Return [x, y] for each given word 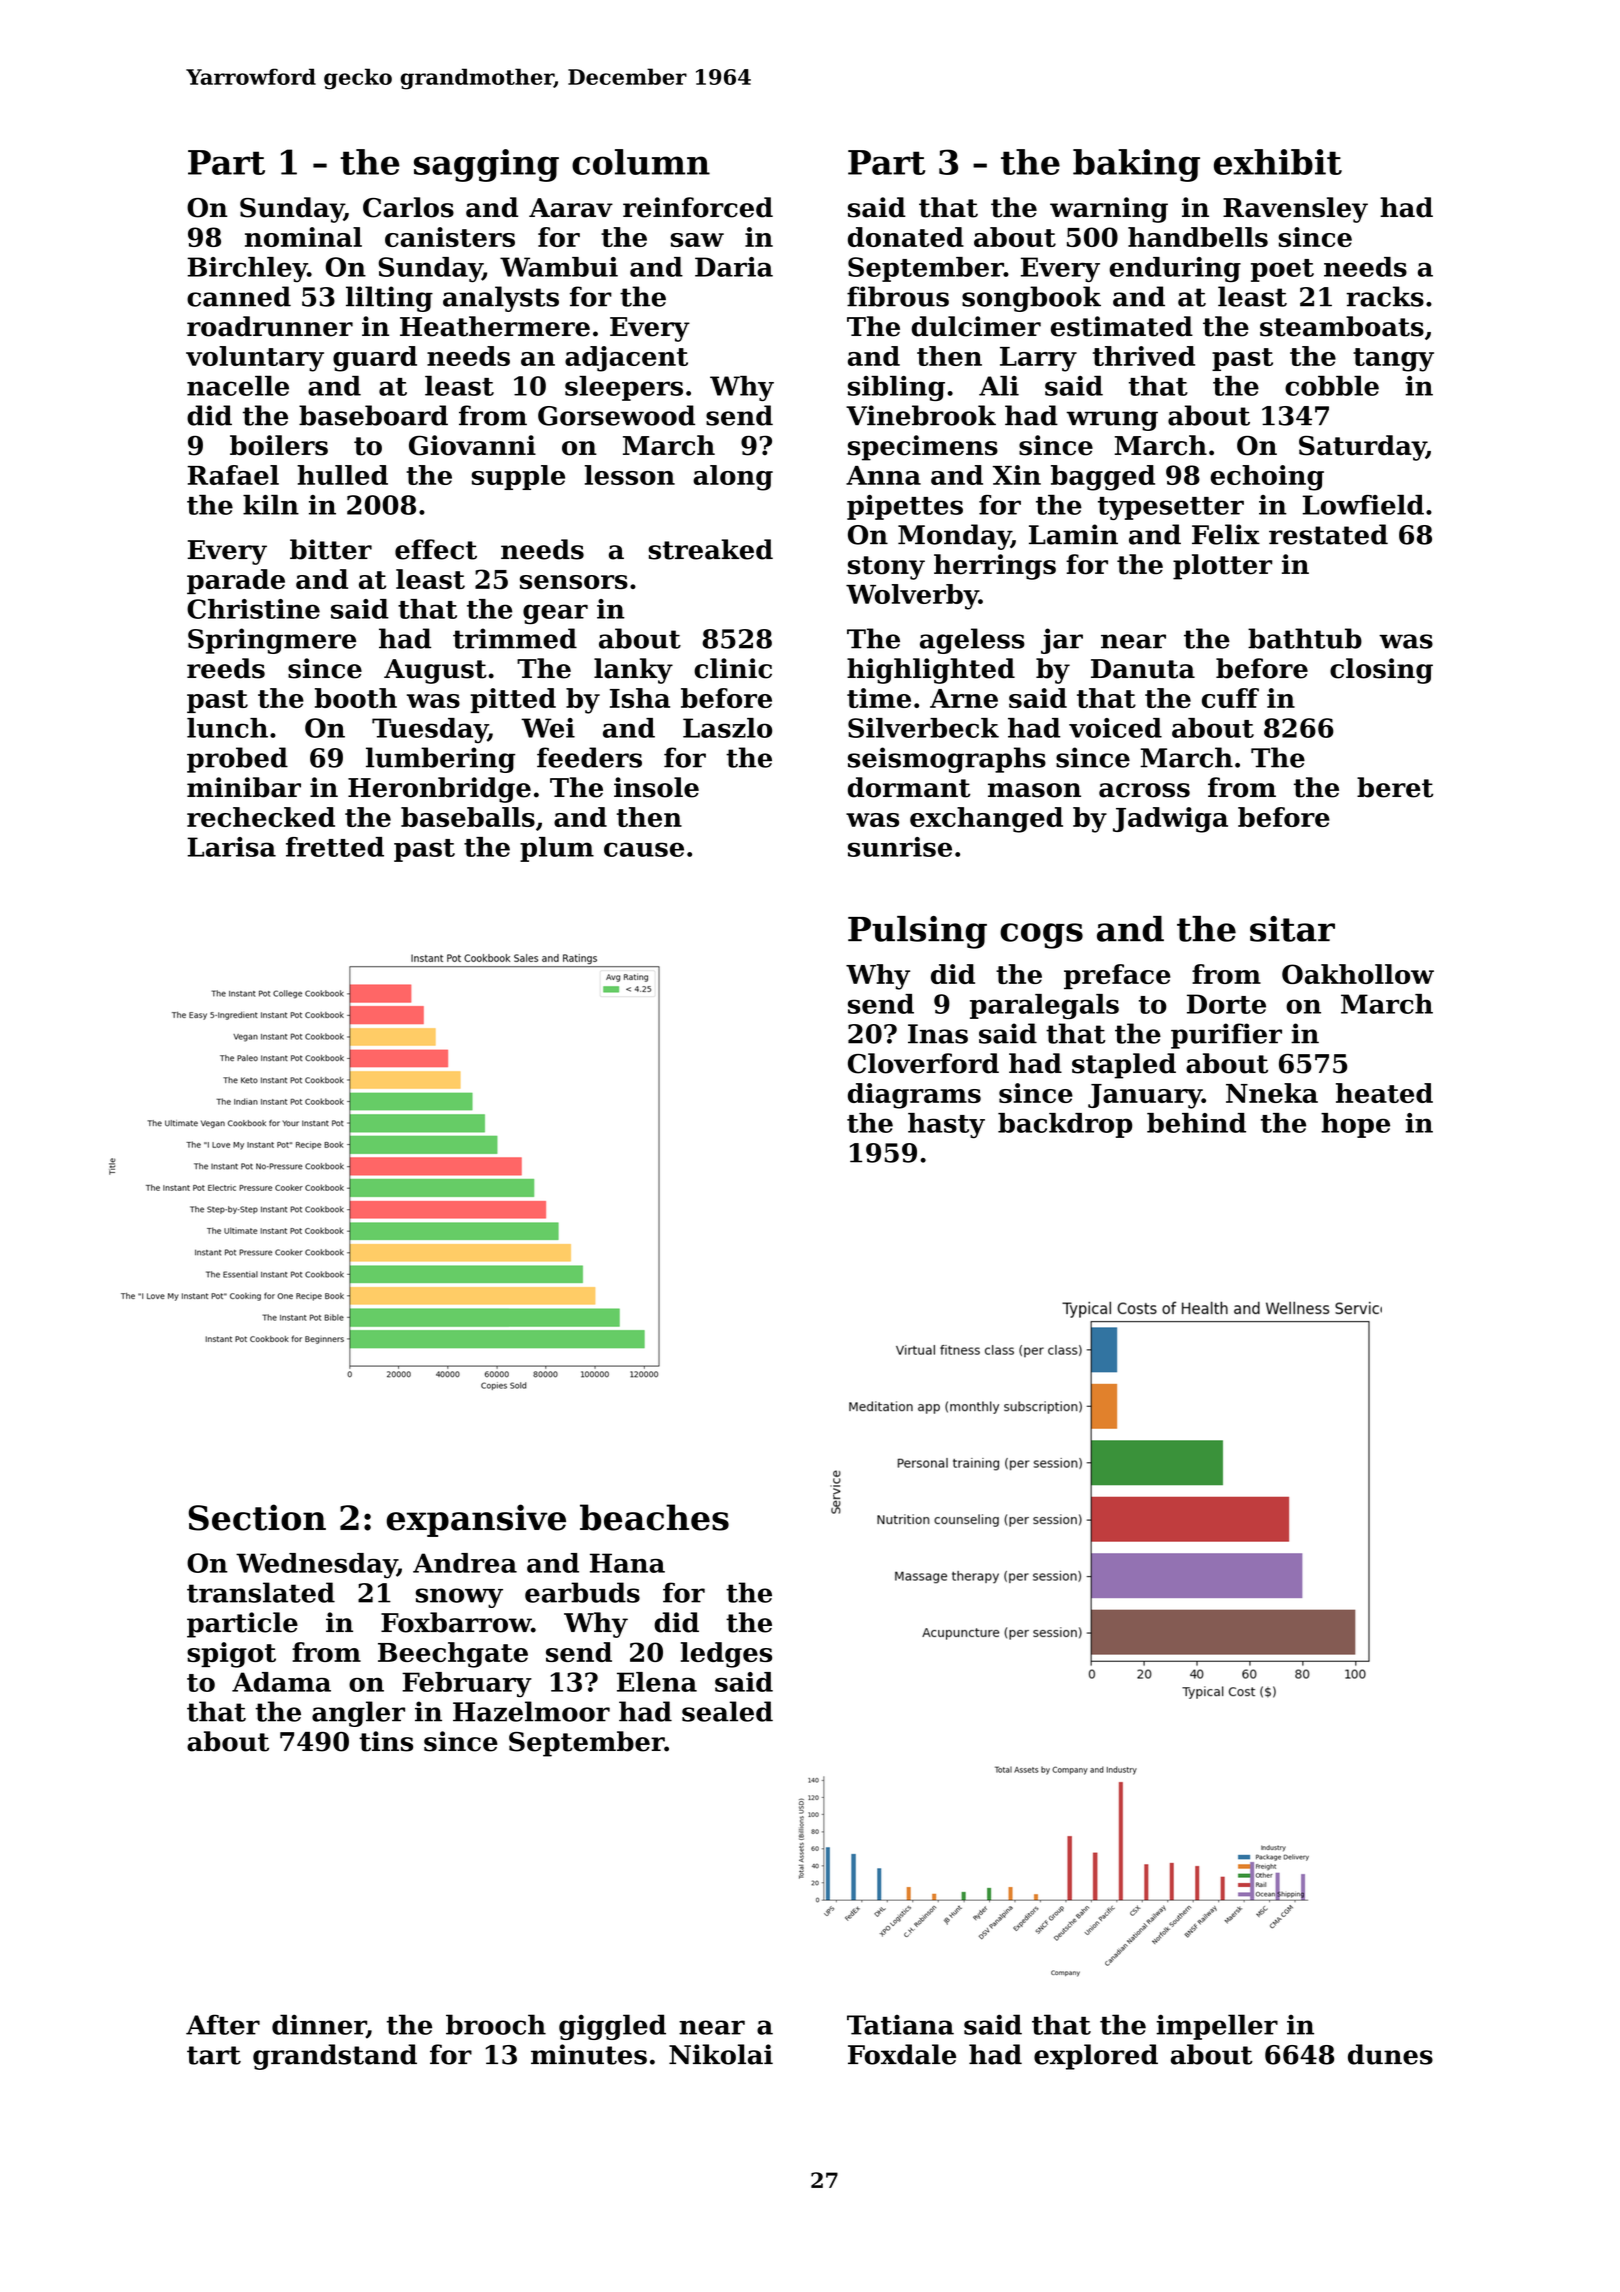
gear [555, 614]
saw [697, 240]
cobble [1332, 386]
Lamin [1073, 534]
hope [1355, 1125]
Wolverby [912, 597]
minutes [589, 2054]
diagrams [914, 1096]
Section [257, 1517]
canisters [450, 237]
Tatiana [900, 2025]
